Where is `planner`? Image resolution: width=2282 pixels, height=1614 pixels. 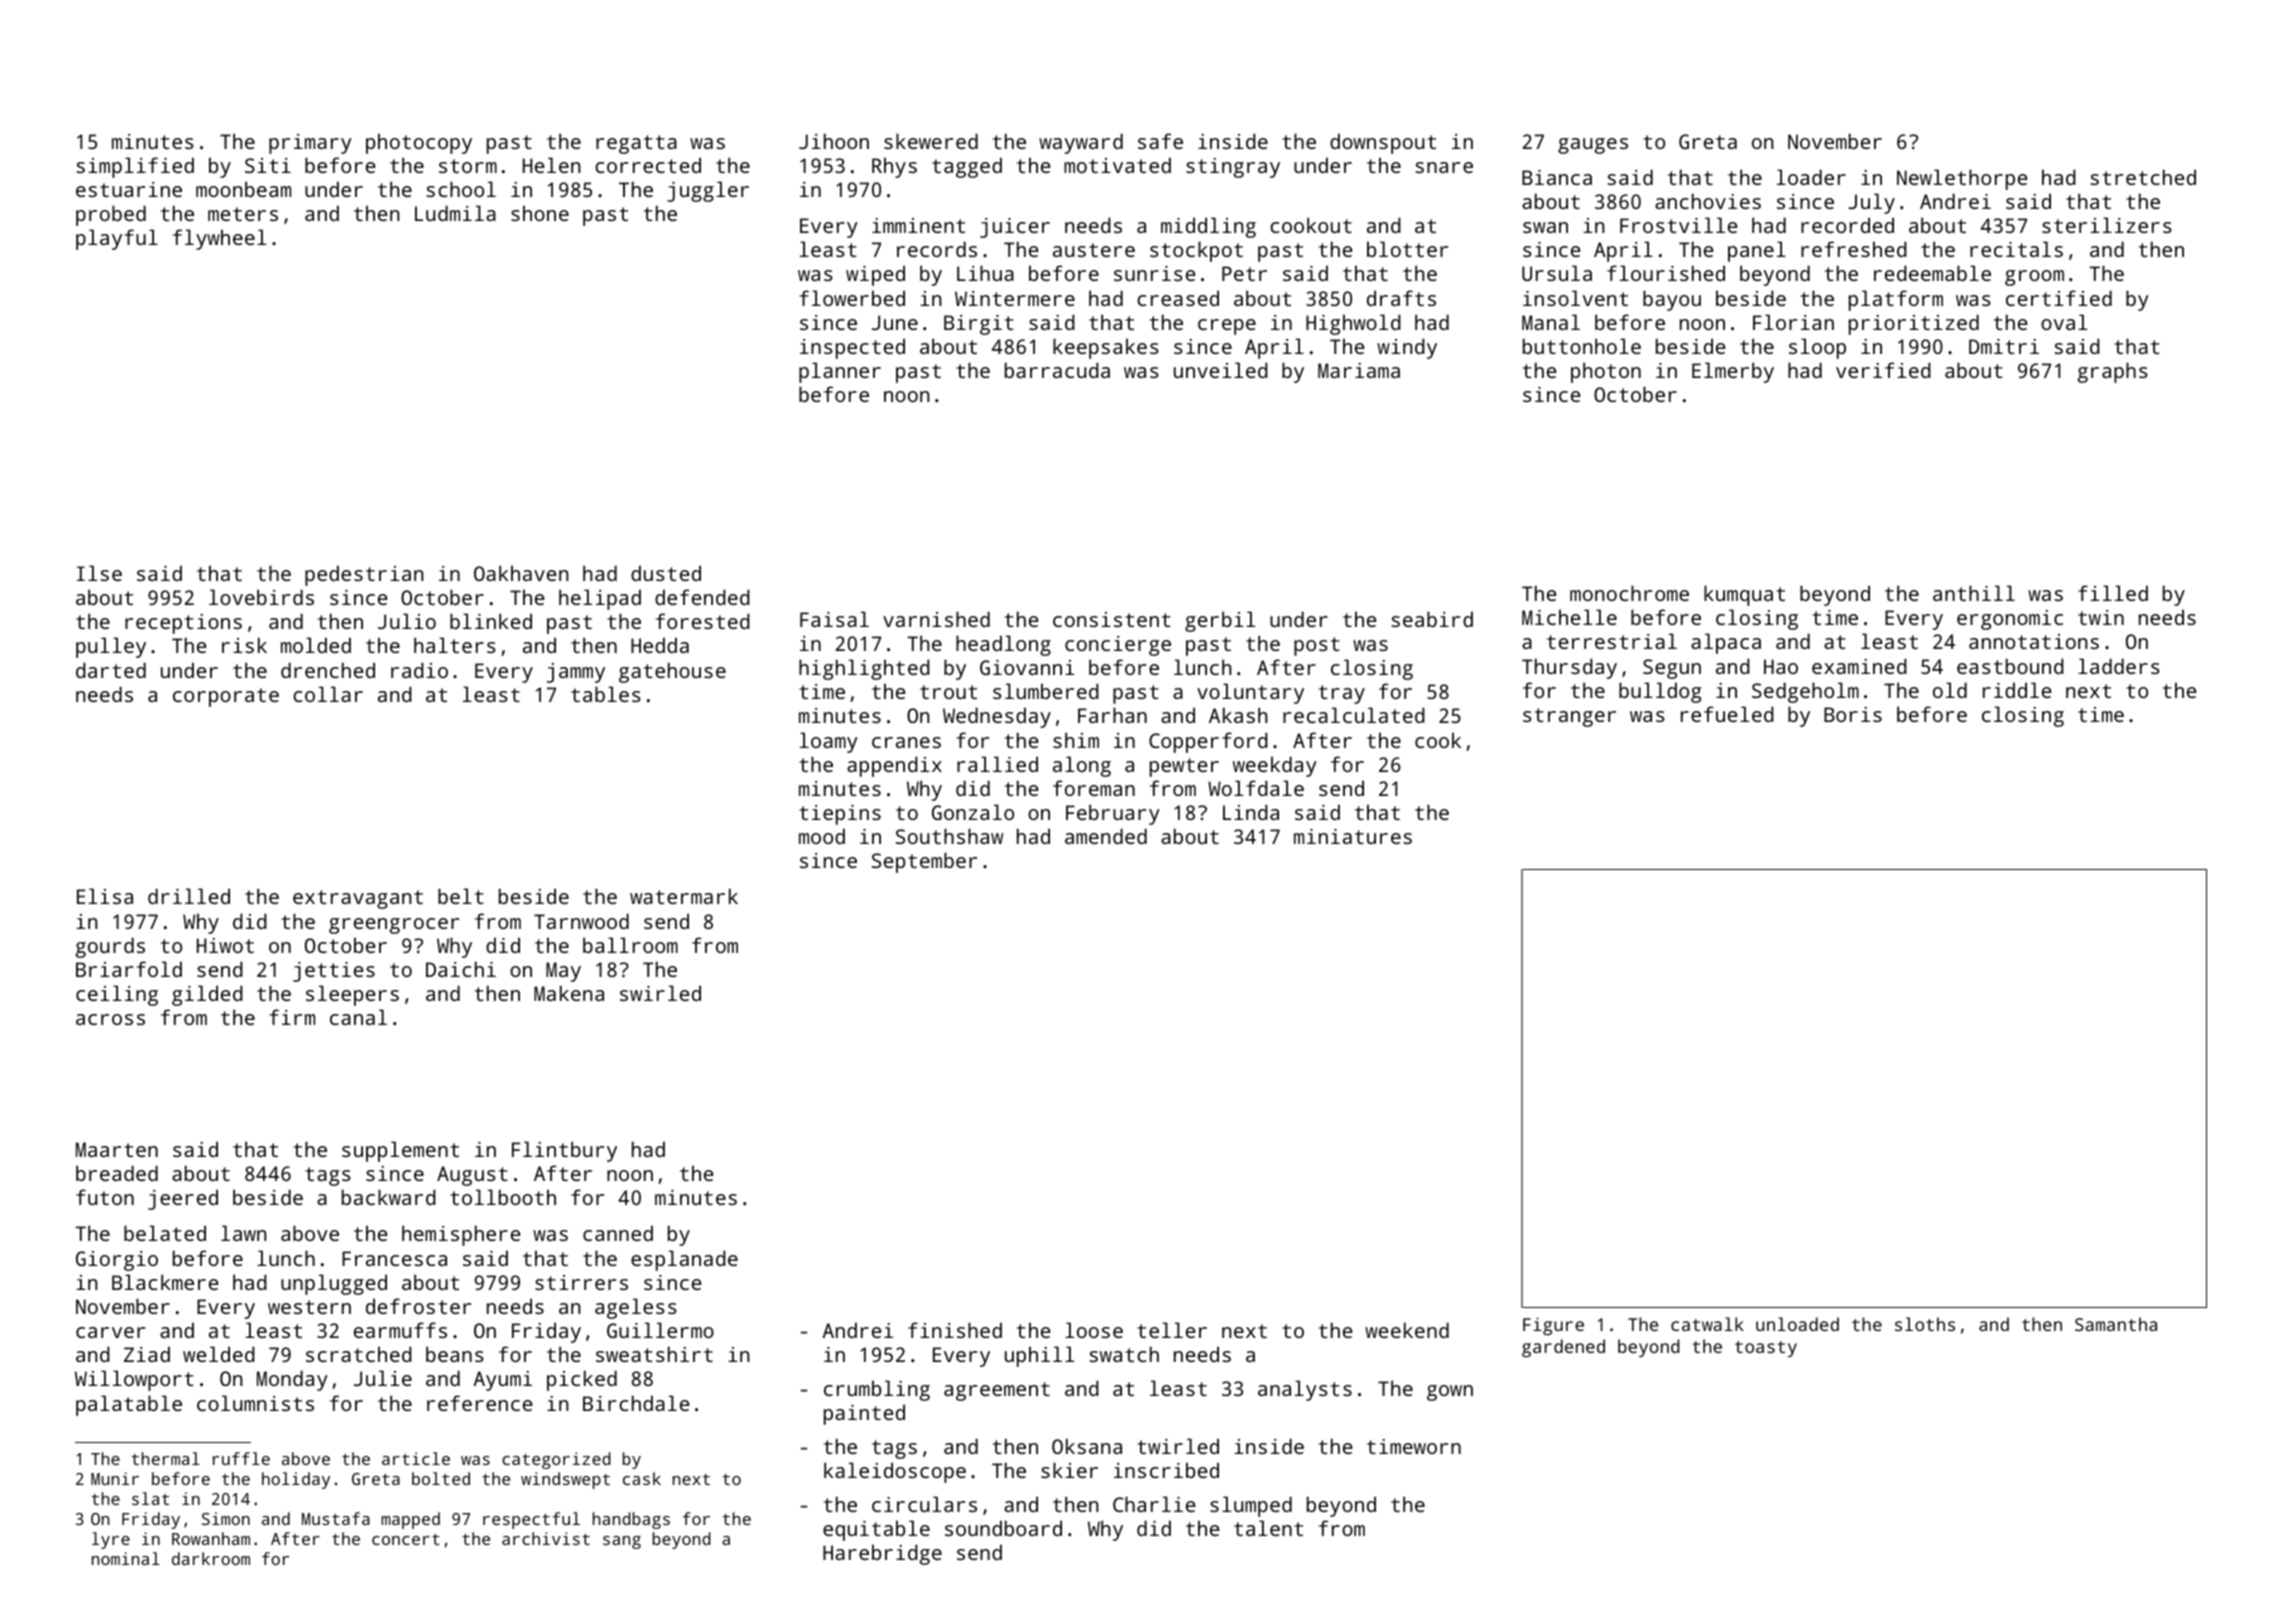
planner is located at coordinates (840, 372).
